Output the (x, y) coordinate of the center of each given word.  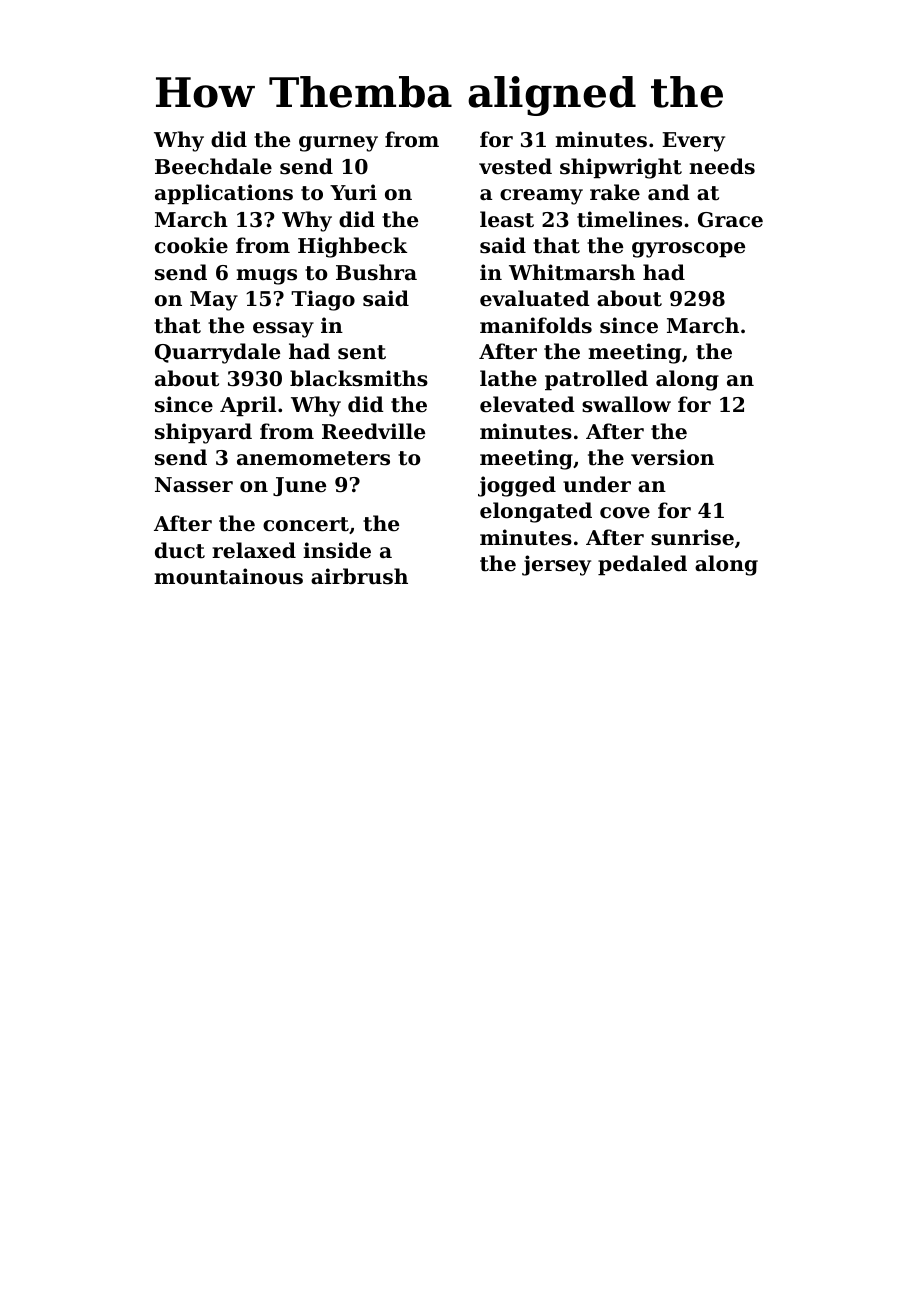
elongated (536, 512)
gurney (338, 144)
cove (625, 513)
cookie (191, 245)
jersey (556, 565)
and (669, 192)
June (299, 486)
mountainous (228, 576)
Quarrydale (217, 353)
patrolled (596, 380)
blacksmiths (359, 378)
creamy (541, 197)
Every (693, 142)
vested (515, 166)
